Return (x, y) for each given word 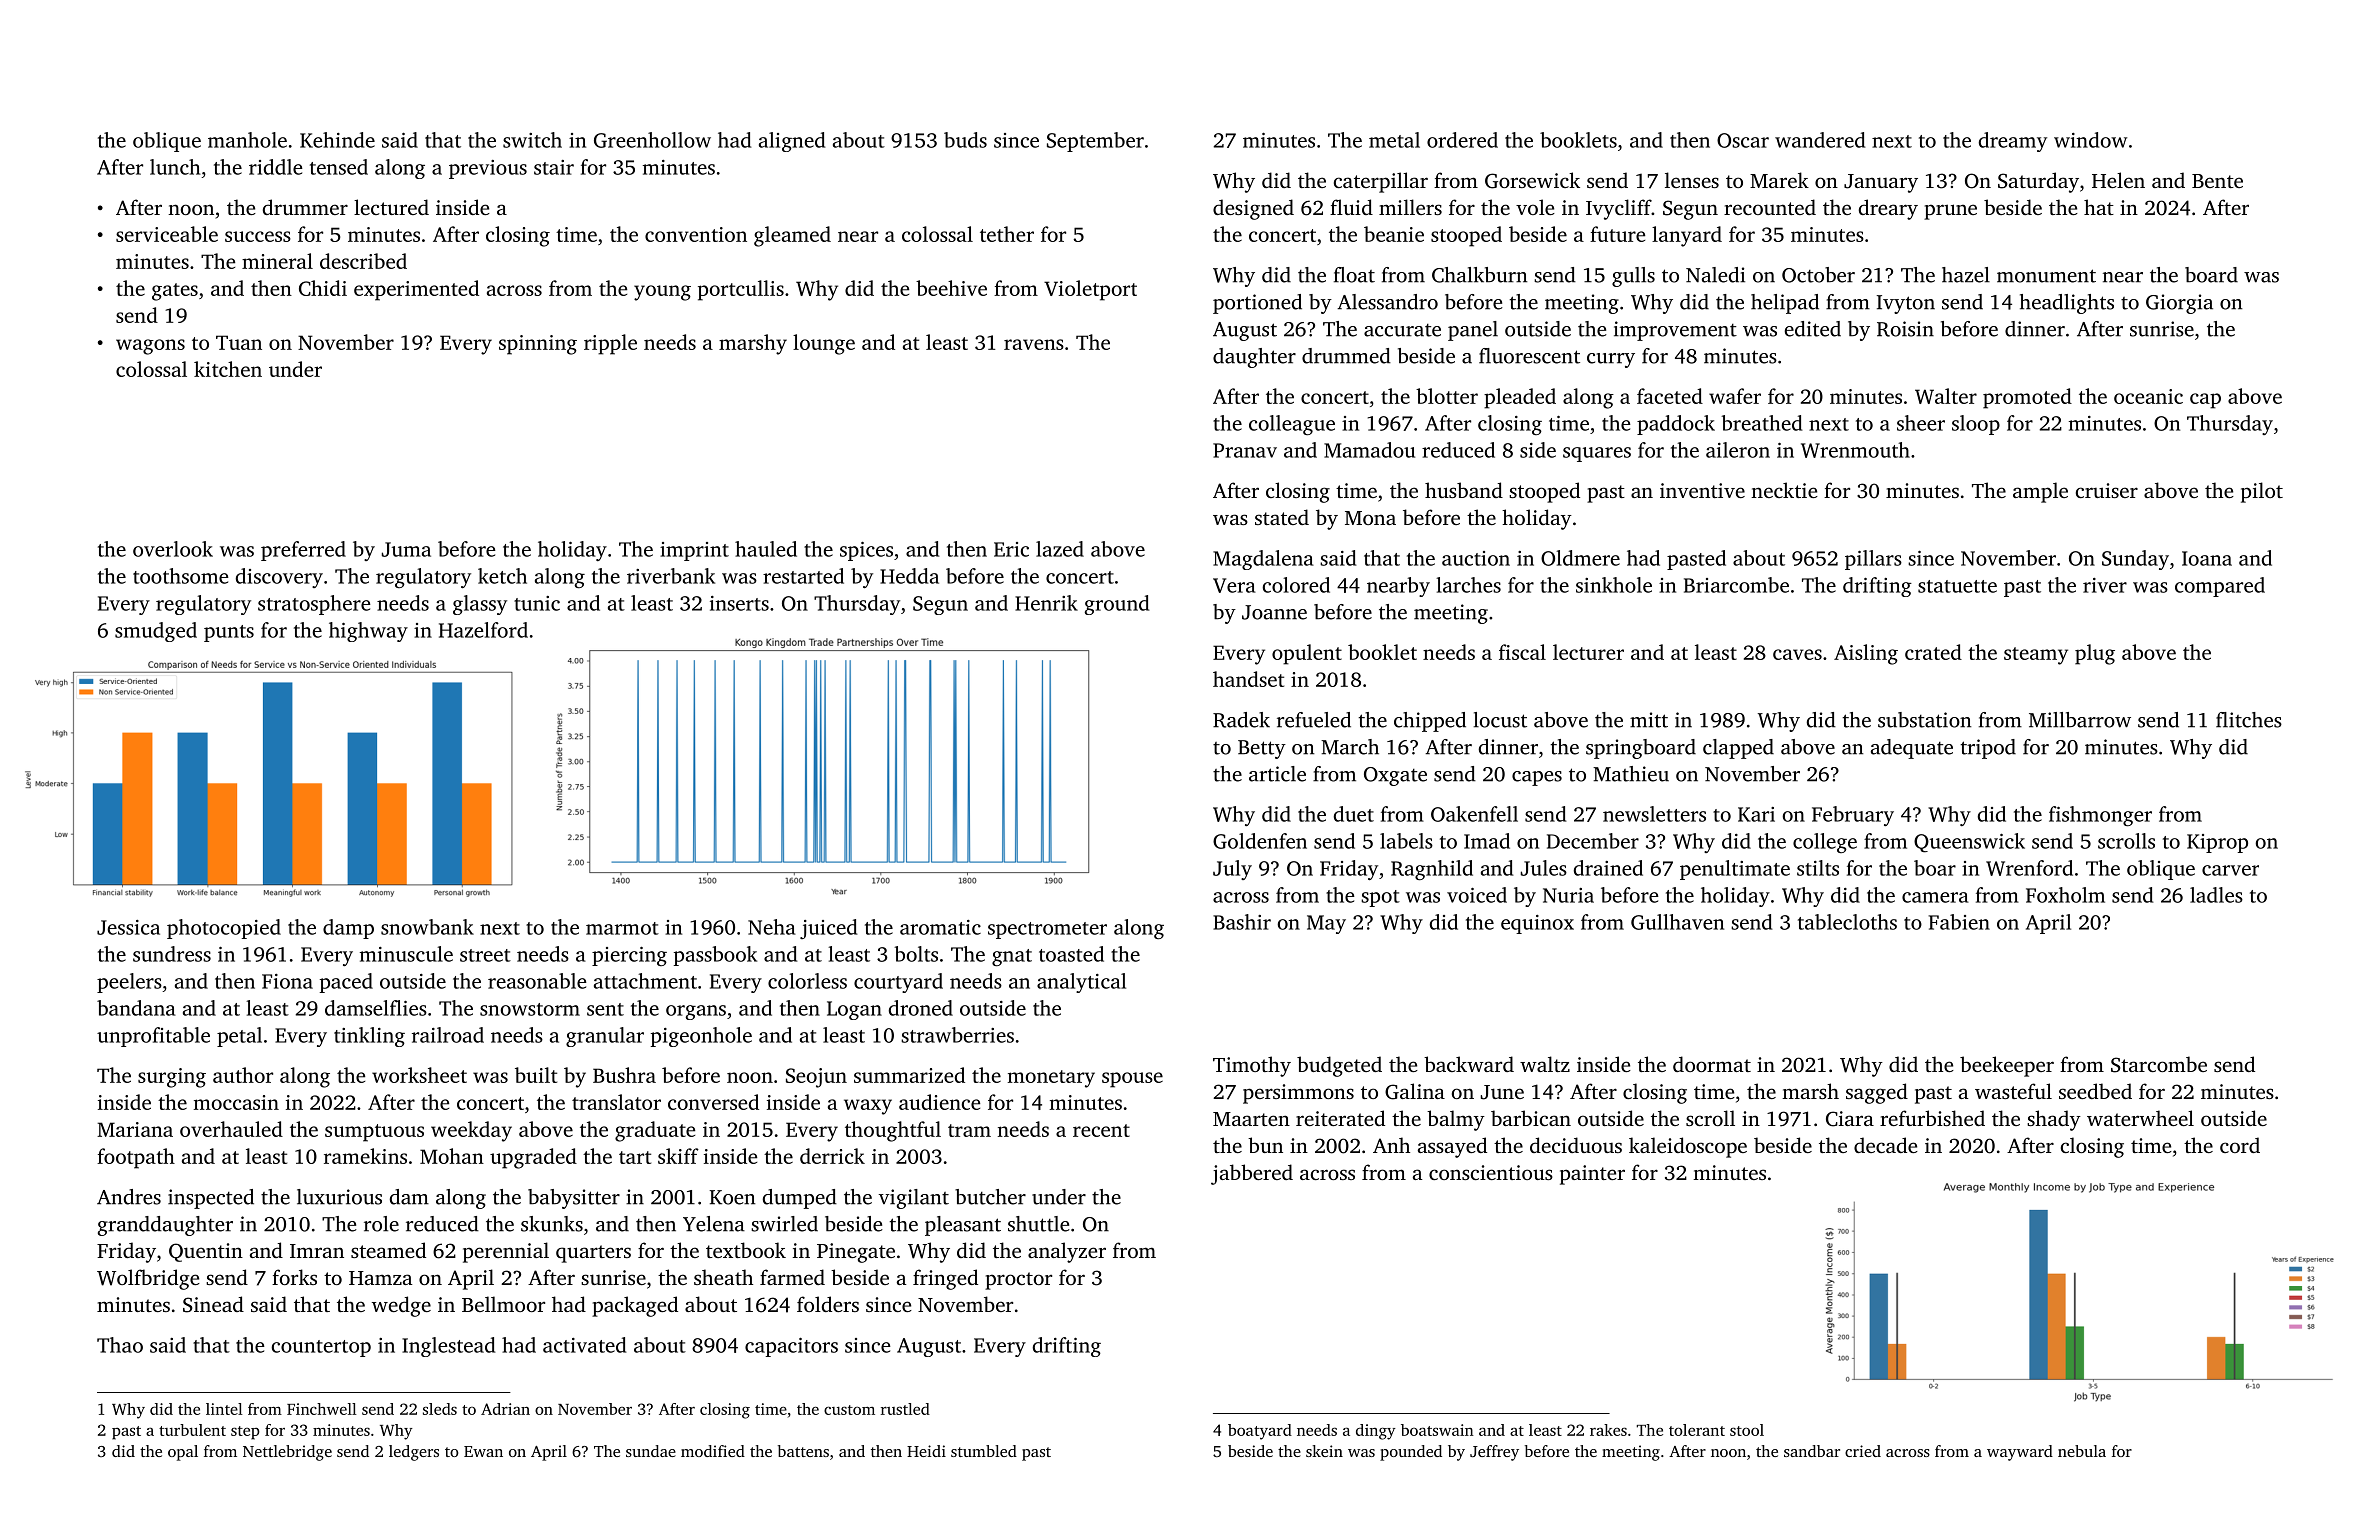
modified (713, 1451)
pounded (1411, 1453)
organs (696, 1012)
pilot (2262, 492)
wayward (2020, 1453)
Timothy (1252, 1066)
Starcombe (2159, 1064)
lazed (1060, 549)
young (662, 293)
